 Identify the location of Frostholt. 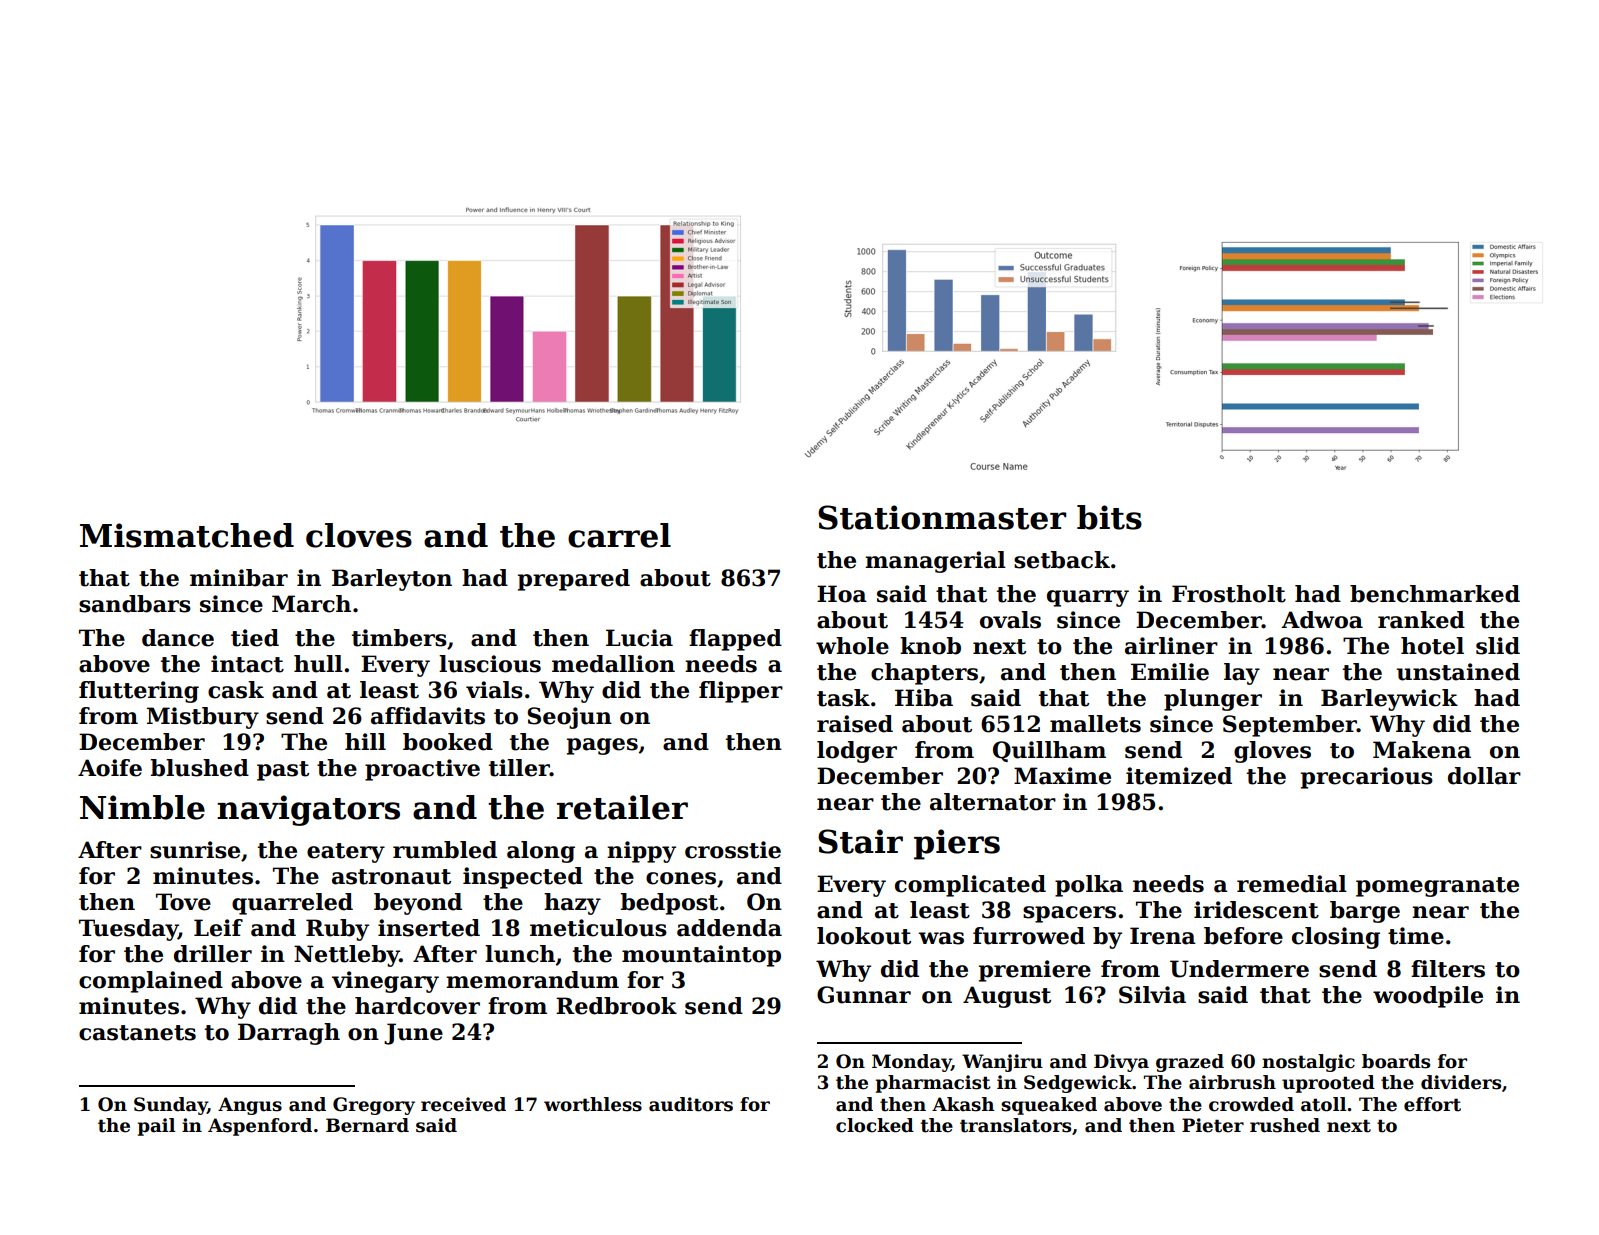
(1229, 594).
